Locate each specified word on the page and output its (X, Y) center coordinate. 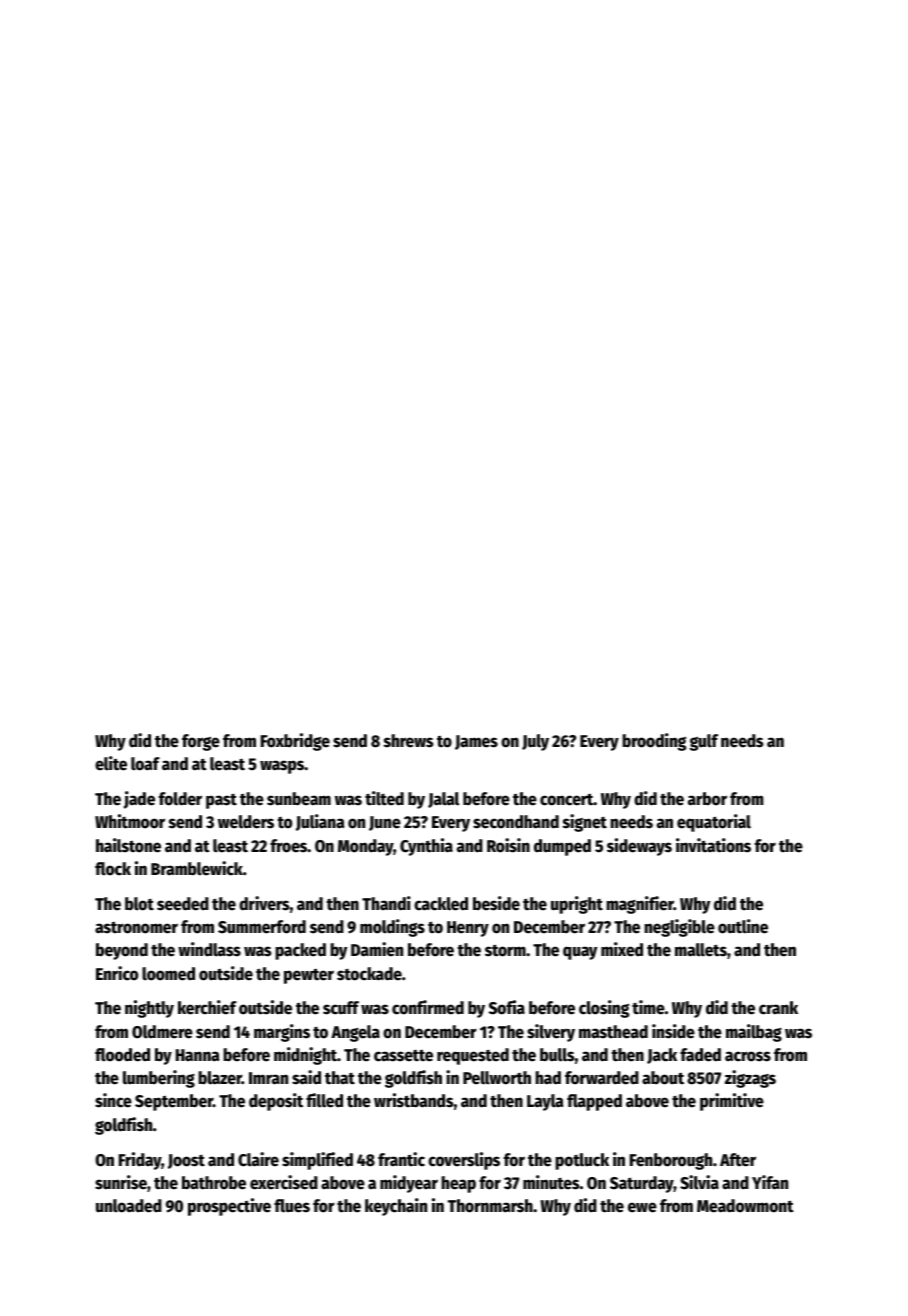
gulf (703, 742)
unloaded (129, 1206)
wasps (282, 767)
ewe (642, 1207)
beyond (122, 951)
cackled (441, 904)
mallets (701, 950)
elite (111, 763)
